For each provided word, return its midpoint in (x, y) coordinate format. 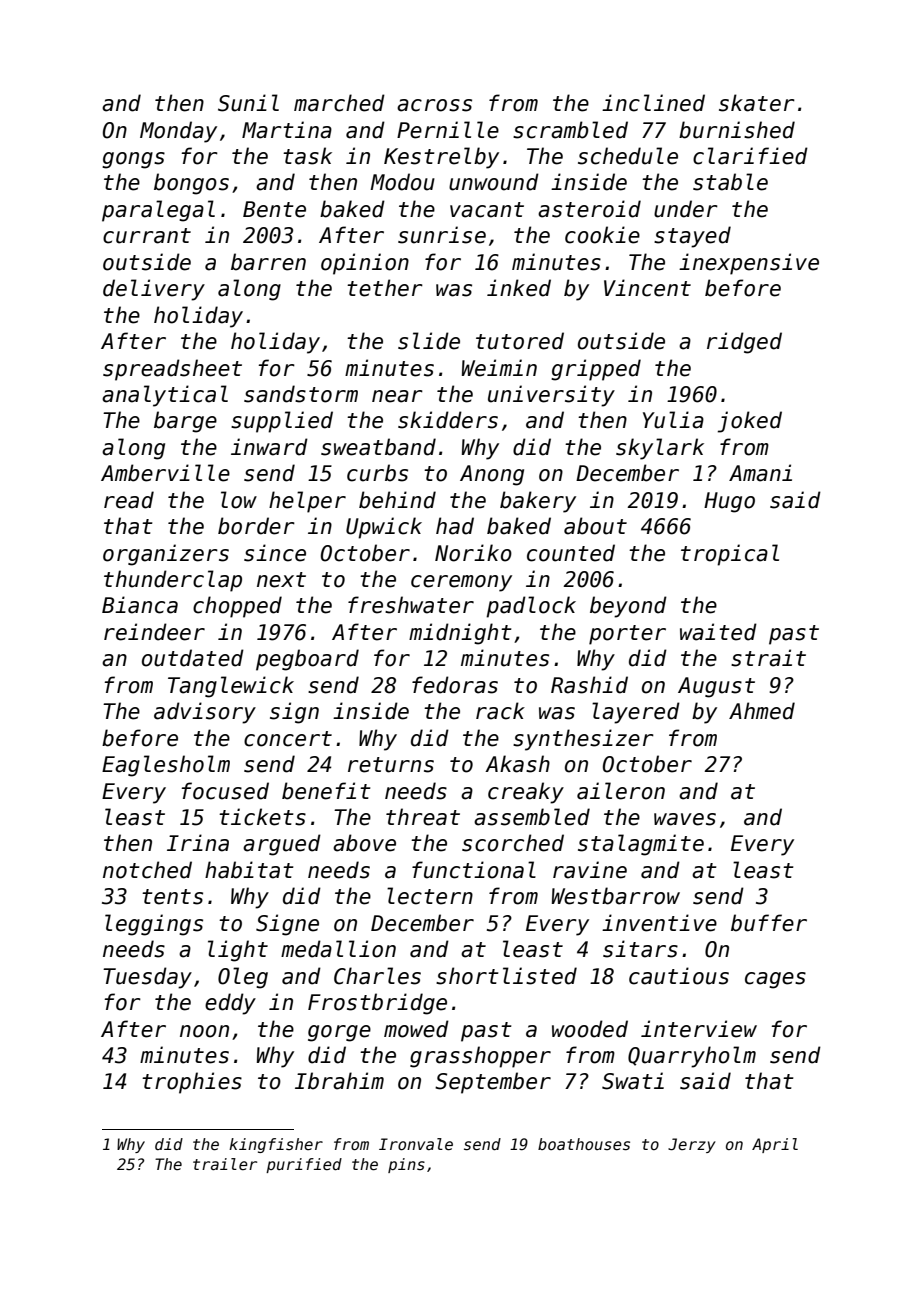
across (434, 105)
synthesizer (583, 740)
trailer (225, 1164)
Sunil (248, 103)
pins (406, 1165)
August (716, 687)
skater (757, 103)
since (275, 553)
